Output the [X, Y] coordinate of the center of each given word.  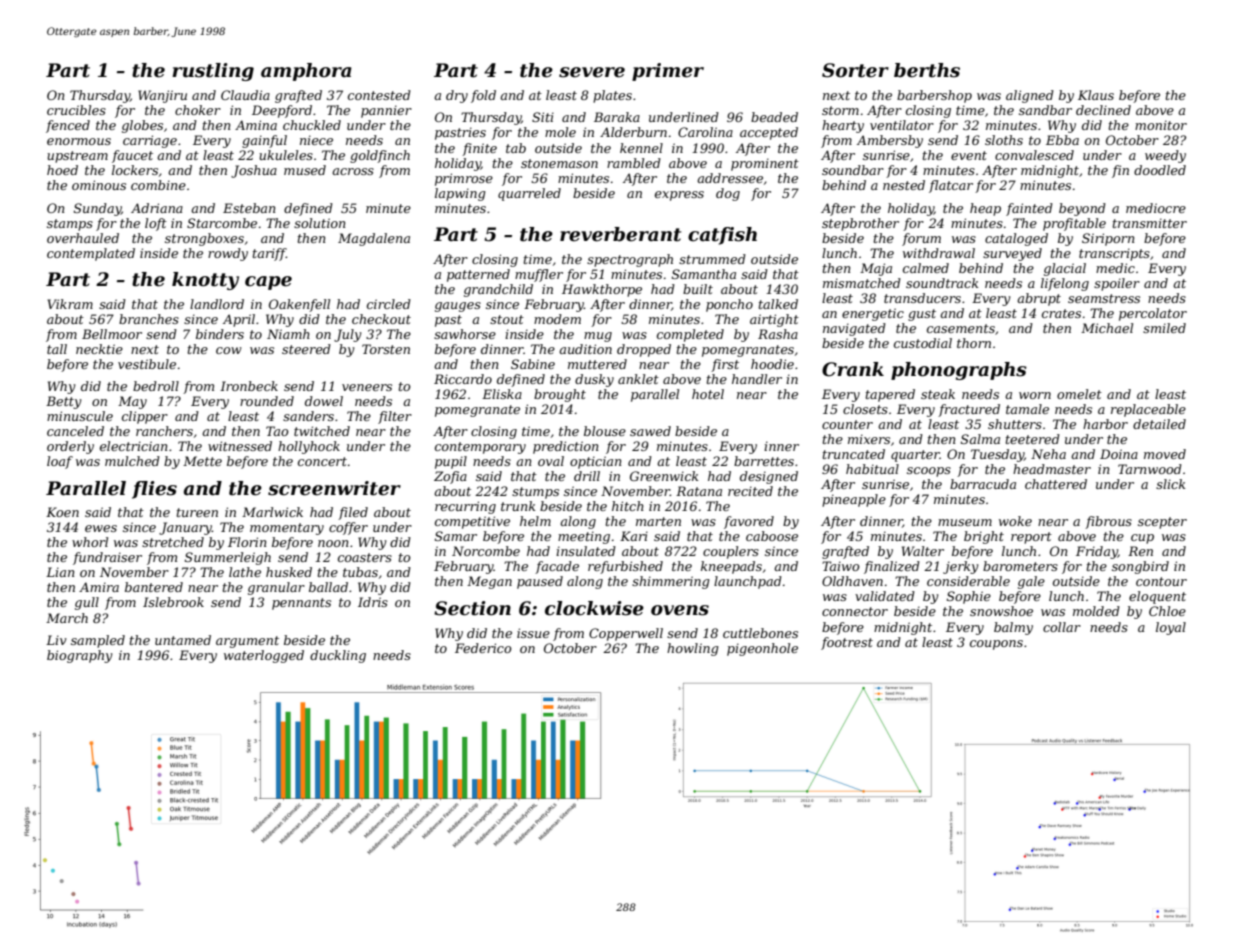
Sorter [855, 70]
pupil [451, 462]
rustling [213, 72]
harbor [1105, 424]
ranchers [164, 431]
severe [592, 72]
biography [80, 656]
